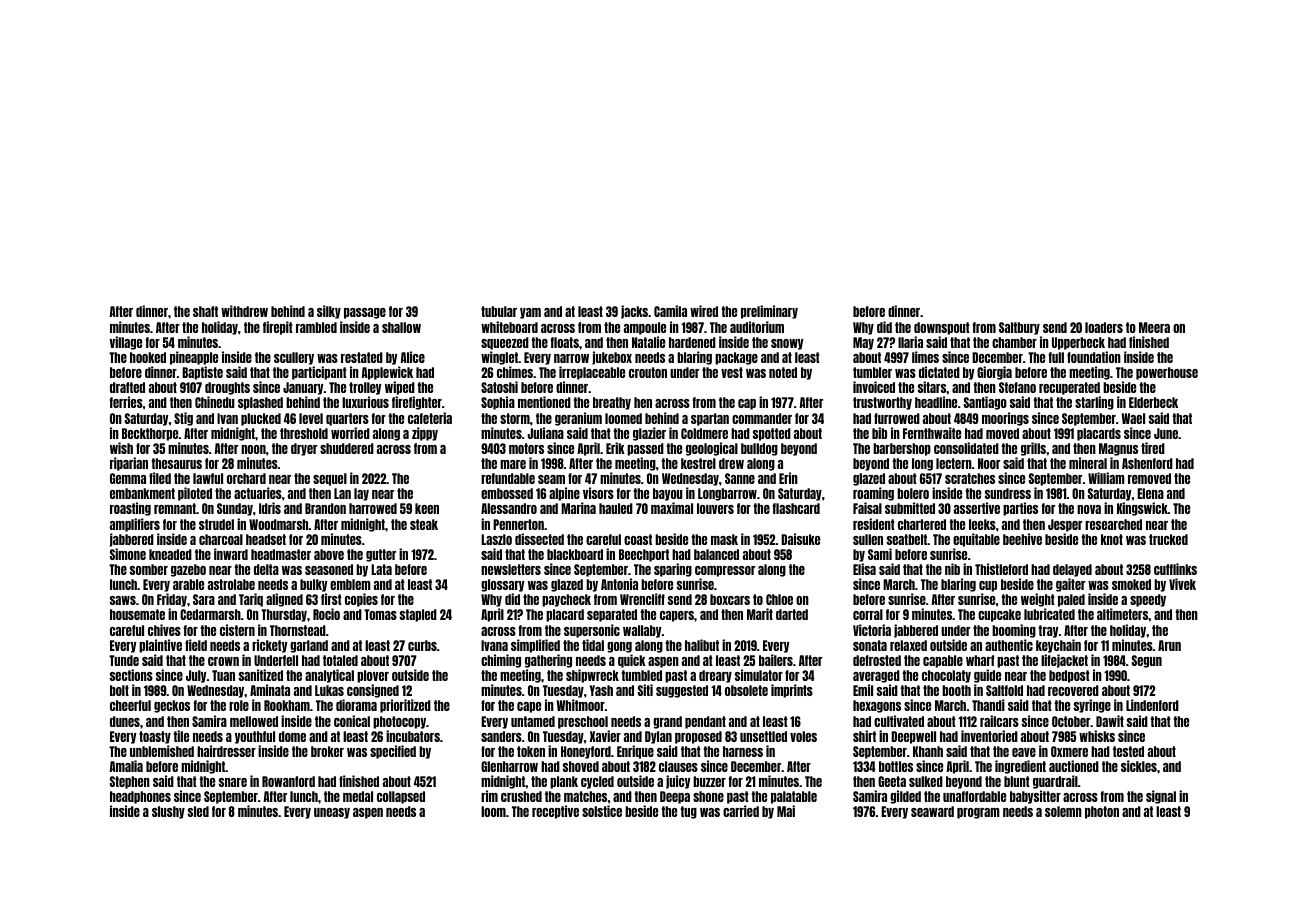  Describe the element at coordinates (1147, 661) in the screenshot. I see `Segun` at that location.
